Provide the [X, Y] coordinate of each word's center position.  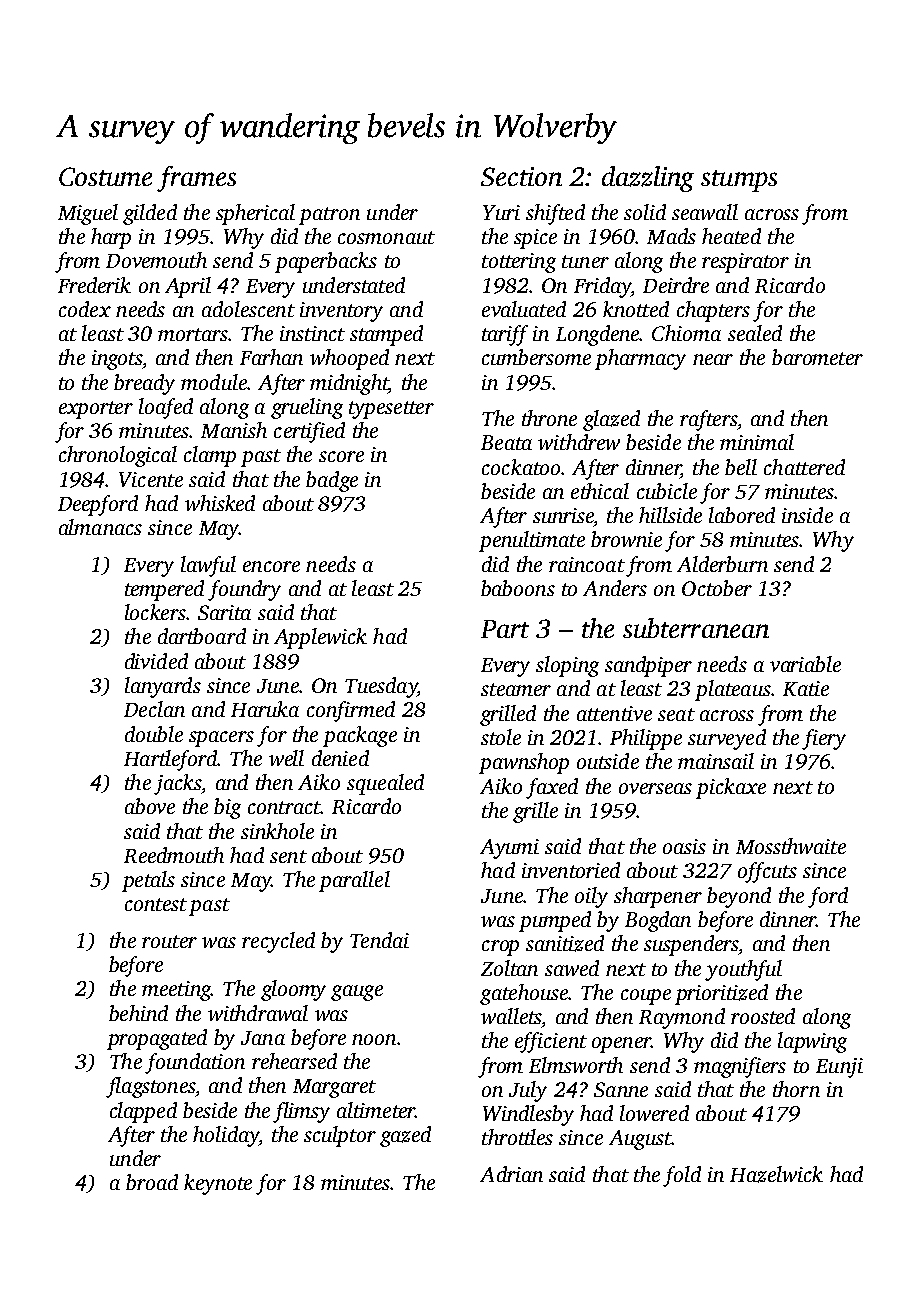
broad [152, 1182]
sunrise [563, 515]
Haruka [265, 709]
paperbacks [326, 262]
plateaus [733, 690]
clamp [210, 456]
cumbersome [536, 357]
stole [501, 737]
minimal [757, 442]
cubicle [667, 491]
